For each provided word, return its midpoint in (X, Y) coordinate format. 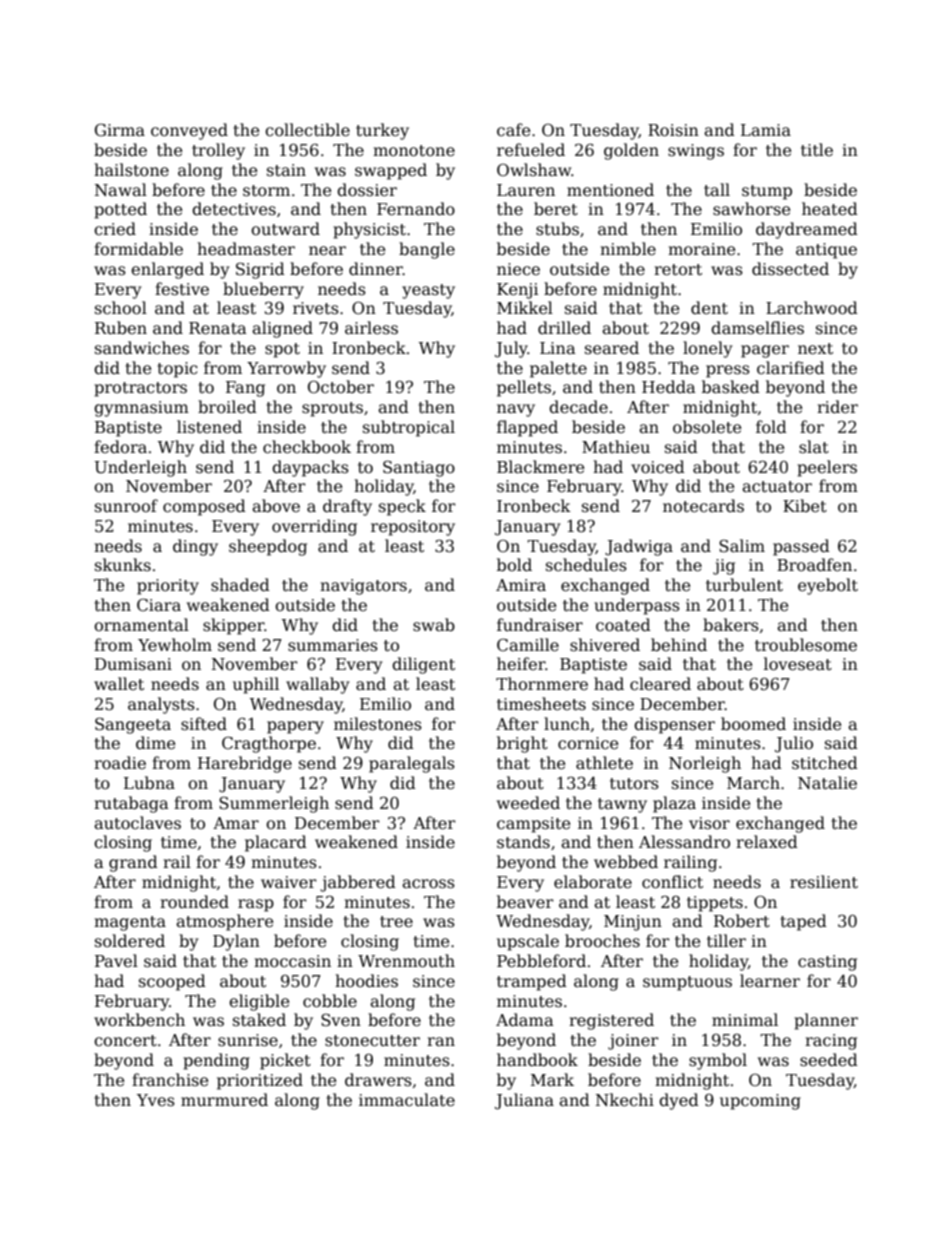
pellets (524, 388)
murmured (224, 1100)
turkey (382, 131)
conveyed (189, 131)
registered (611, 1021)
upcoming (760, 1102)
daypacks (310, 468)
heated (830, 209)
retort (678, 270)
